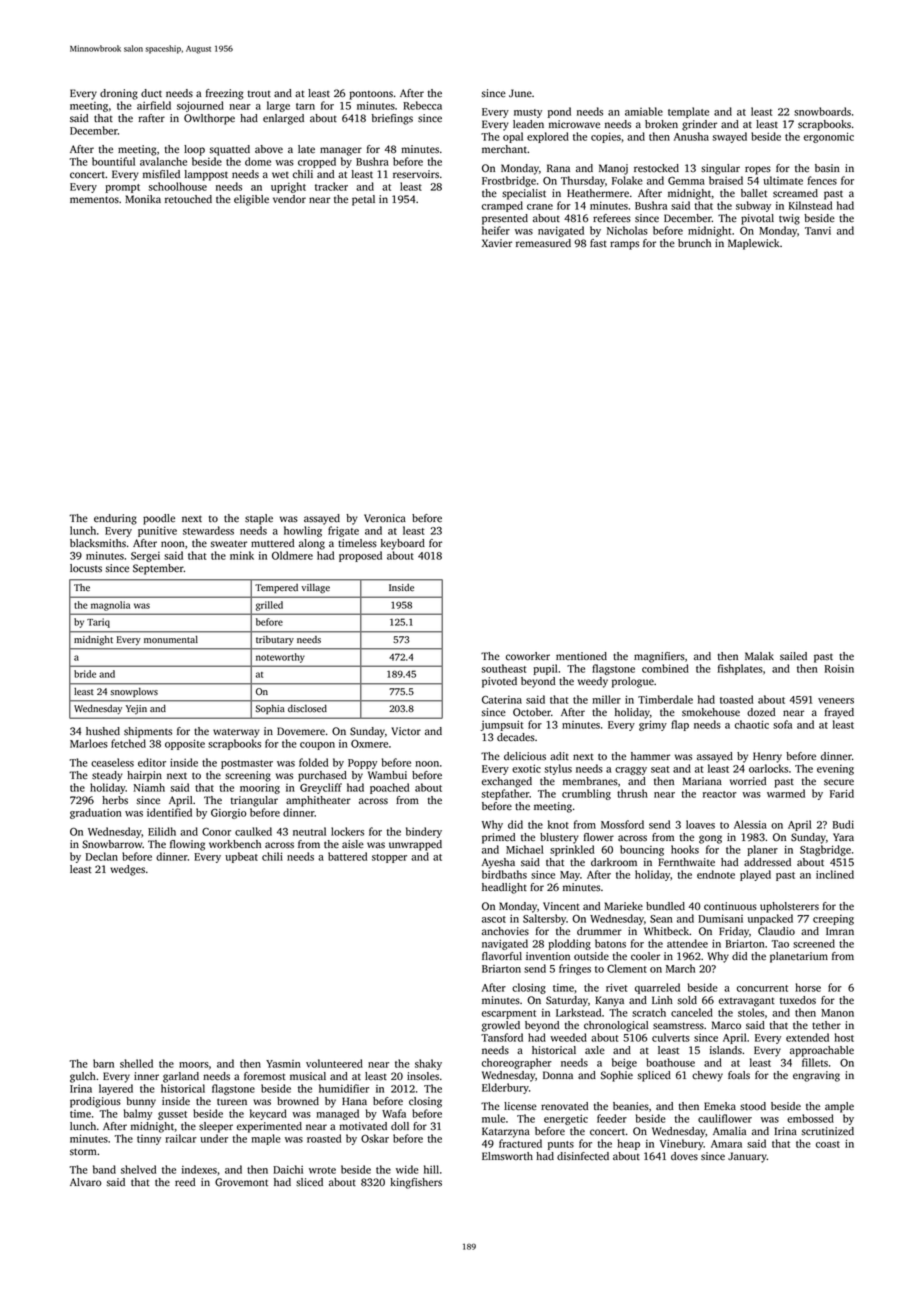  Describe the element at coordinates (115, 519) in the document. I see `enduring` at that location.
